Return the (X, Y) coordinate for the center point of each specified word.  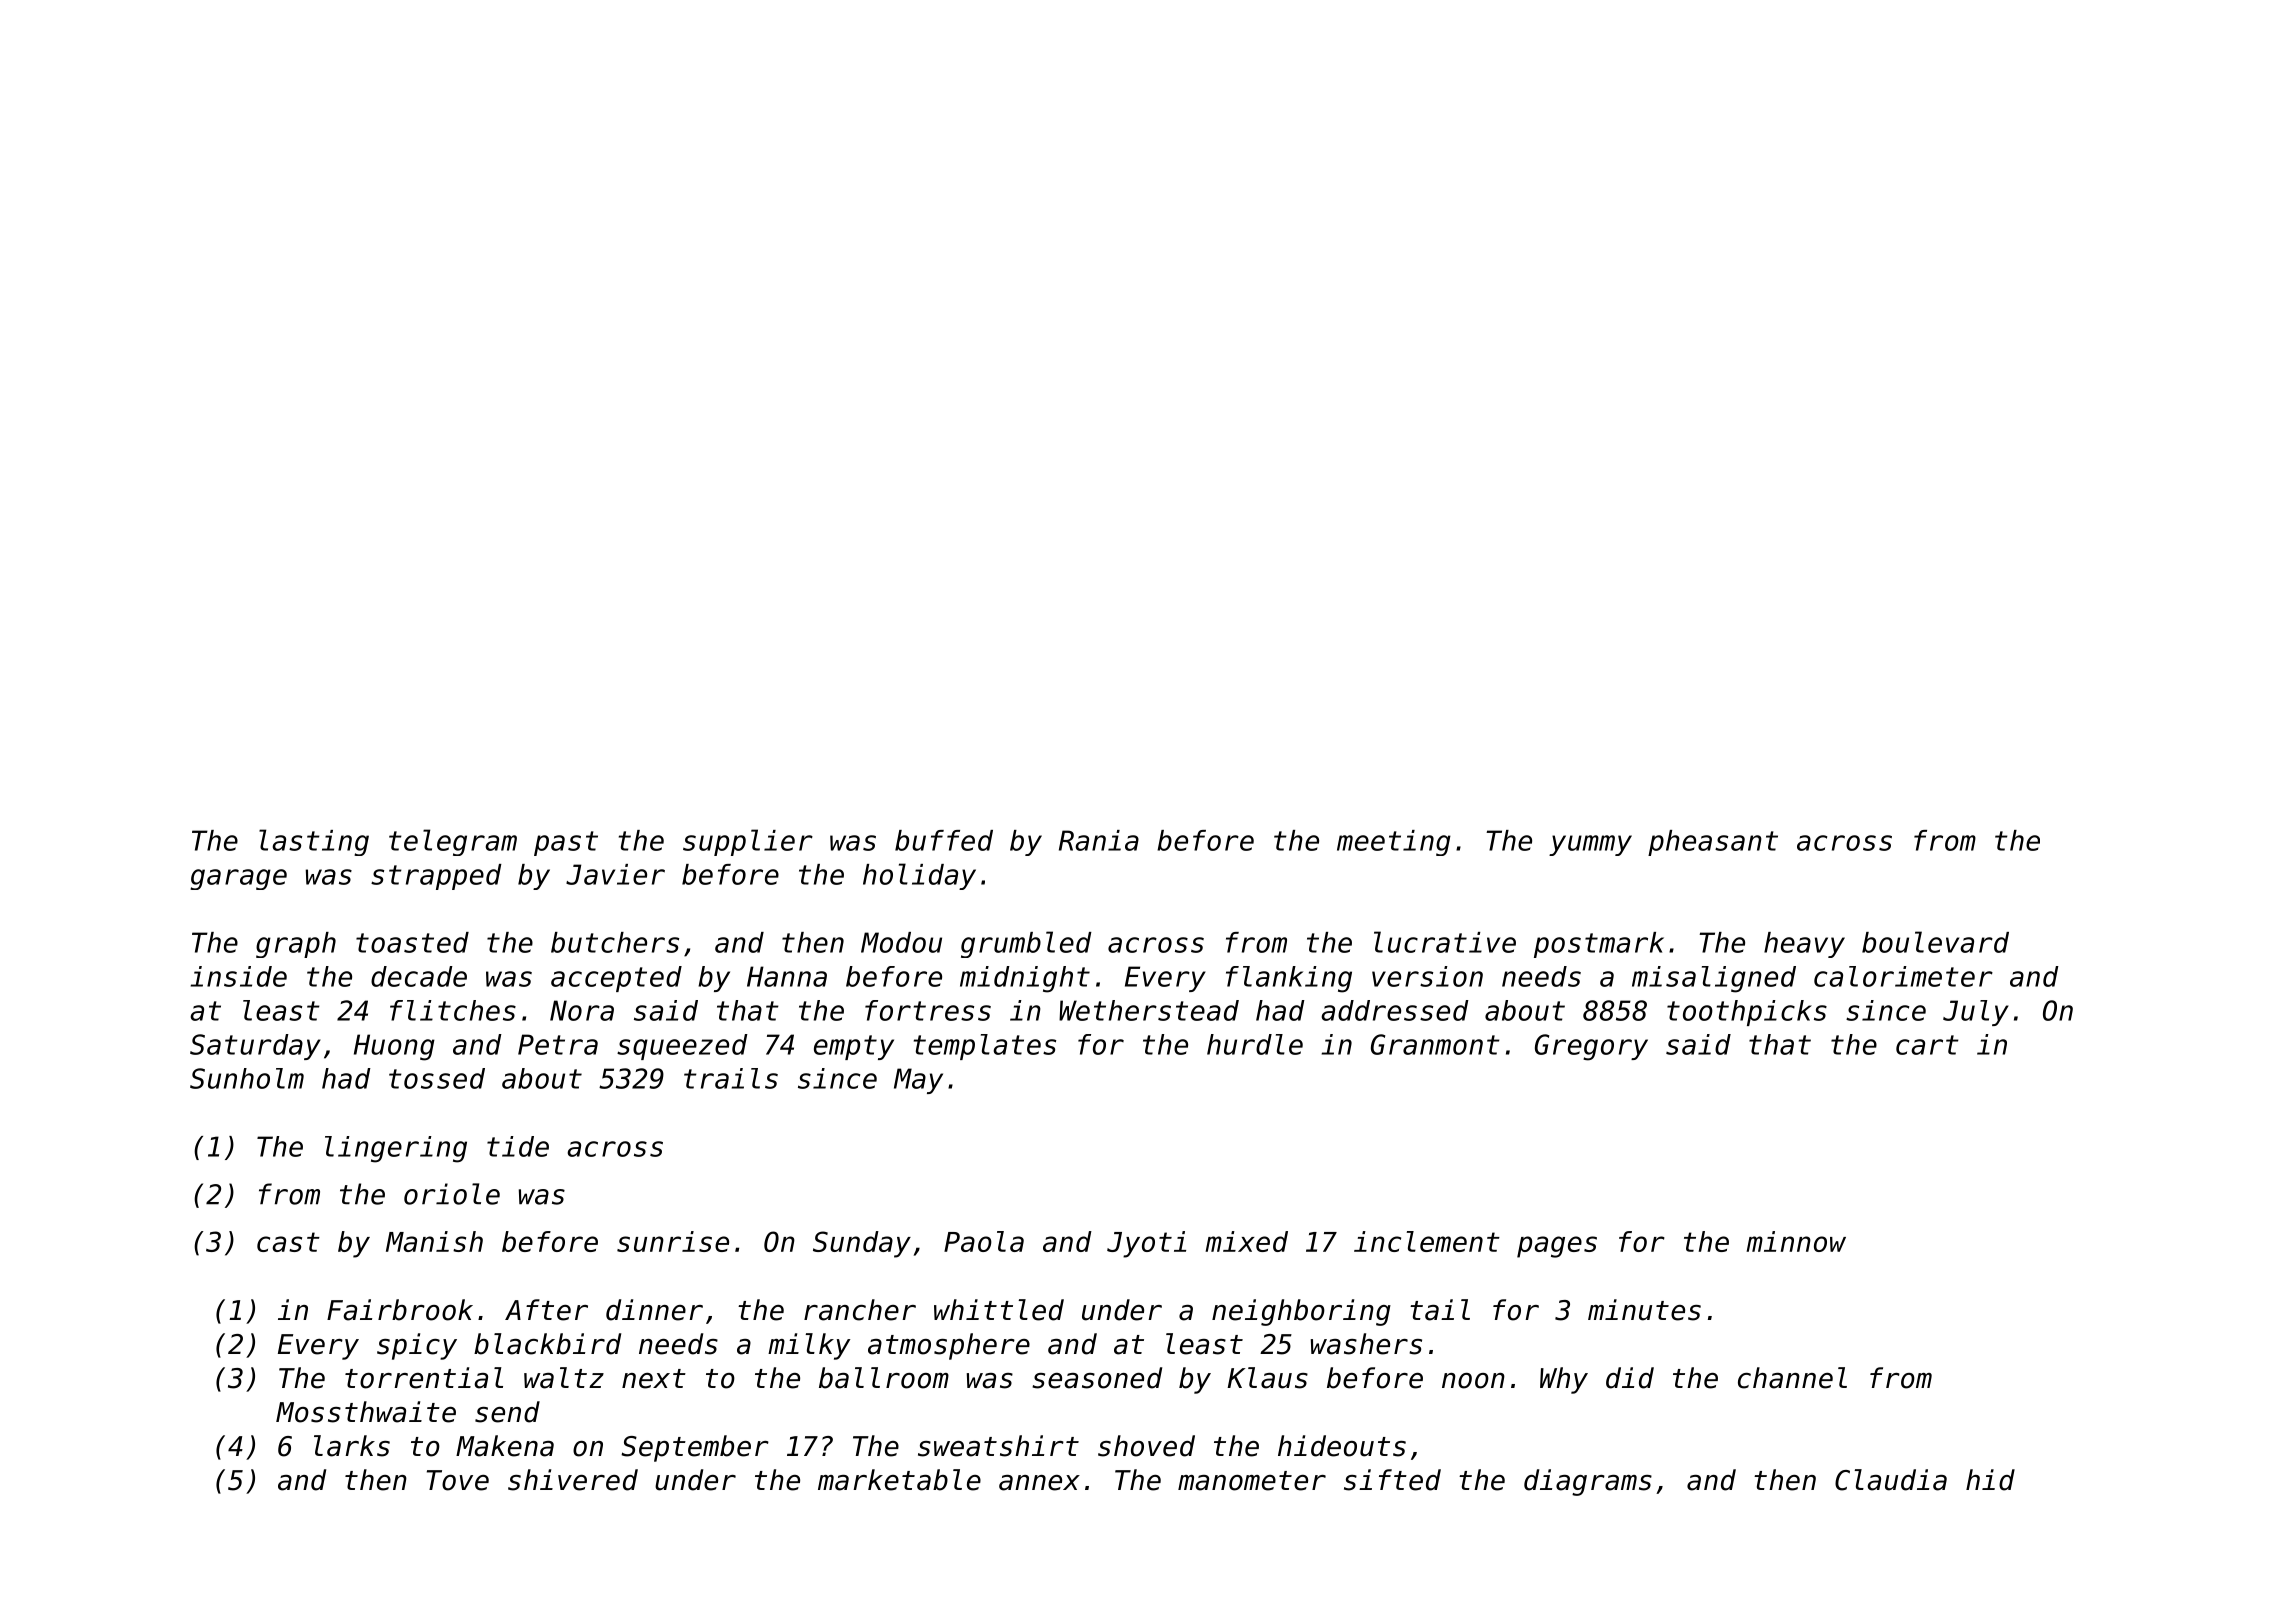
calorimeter (1903, 976)
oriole (452, 1194)
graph (296, 945)
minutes (1644, 1310)
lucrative (1445, 942)
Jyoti (1146, 1244)
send (507, 1412)
